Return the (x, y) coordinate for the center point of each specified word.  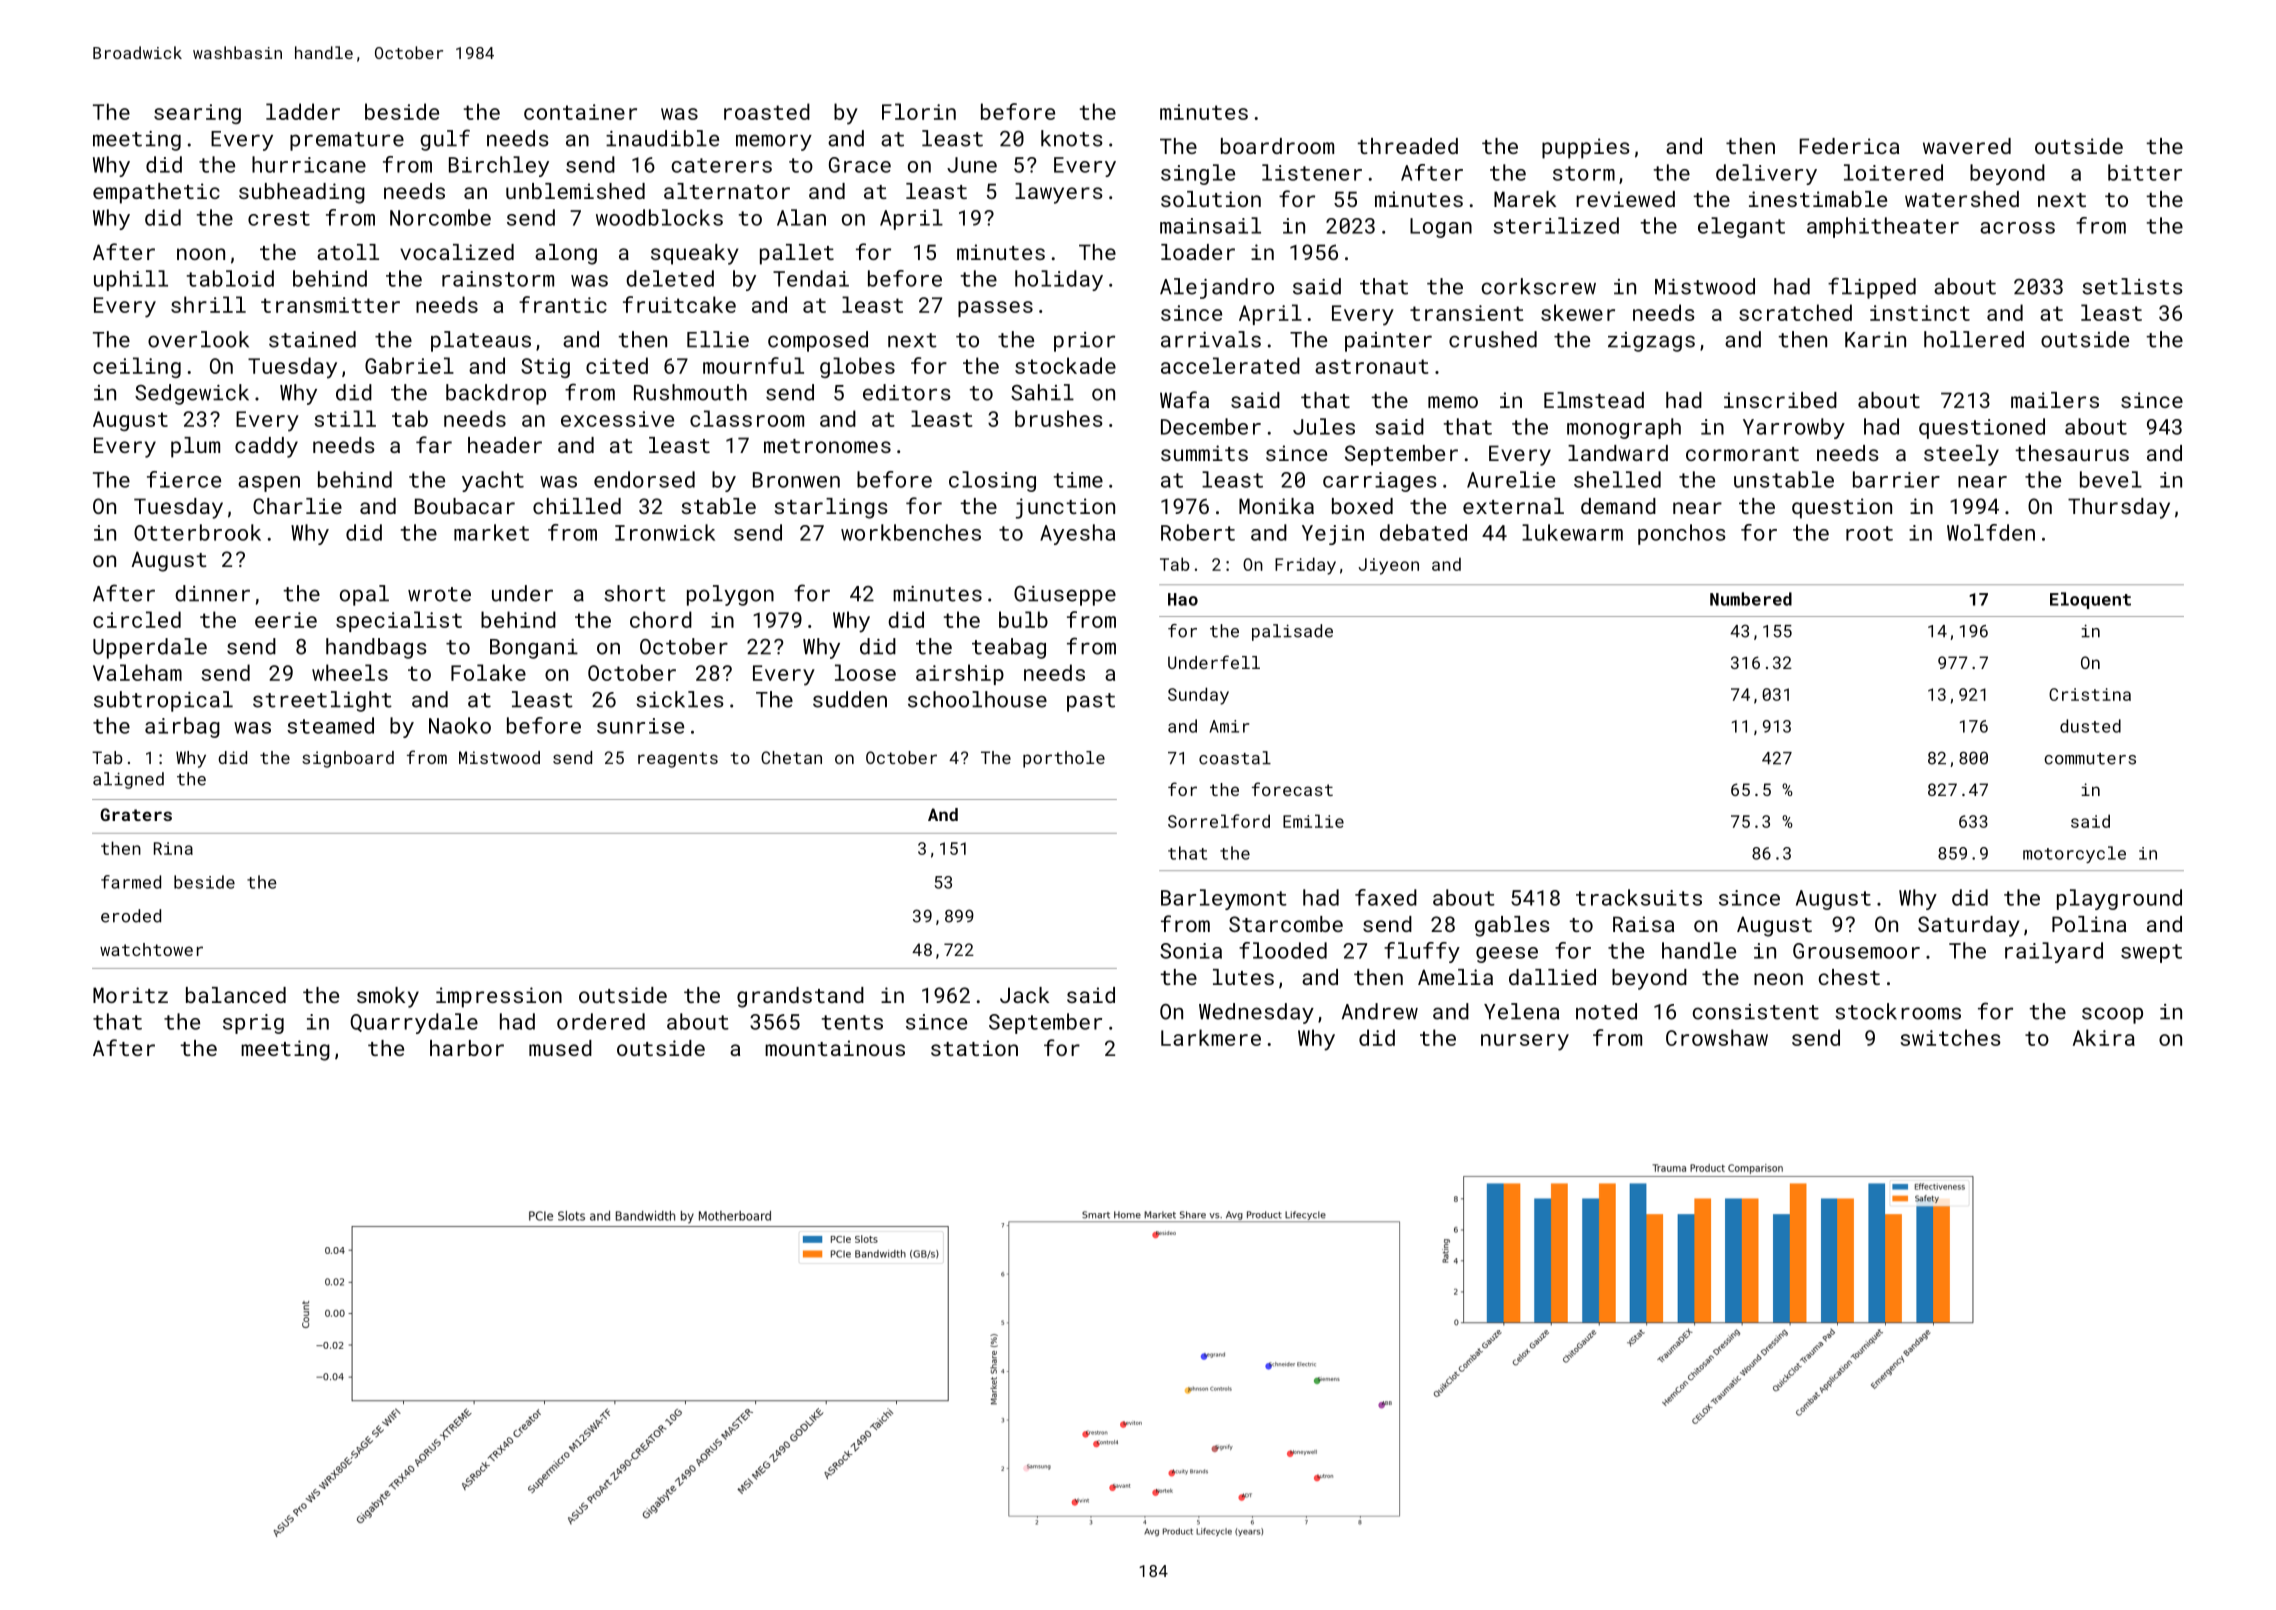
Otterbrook (197, 532)
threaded (1407, 146)
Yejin (1333, 535)
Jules (1324, 426)
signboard (348, 759)
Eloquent (2090, 600)
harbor (467, 1048)
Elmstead (1594, 400)
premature (347, 141)
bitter (2145, 172)
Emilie (1313, 821)
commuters (2090, 759)
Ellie (718, 339)
